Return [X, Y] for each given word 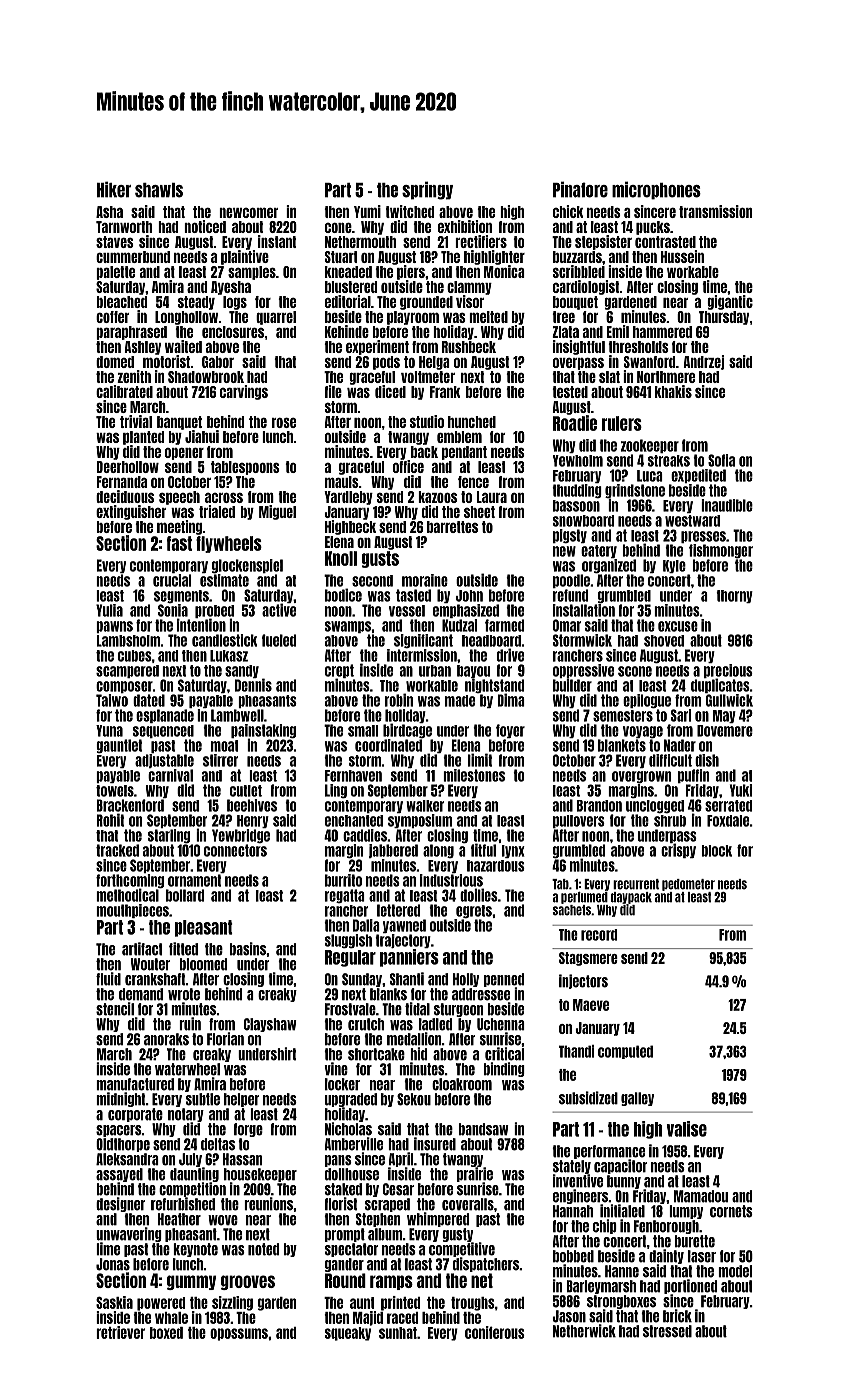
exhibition [465, 226]
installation [584, 610]
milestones [474, 775]
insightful [579, 347]
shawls [159, 190]
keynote [195, 1250]
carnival [170, 775]
